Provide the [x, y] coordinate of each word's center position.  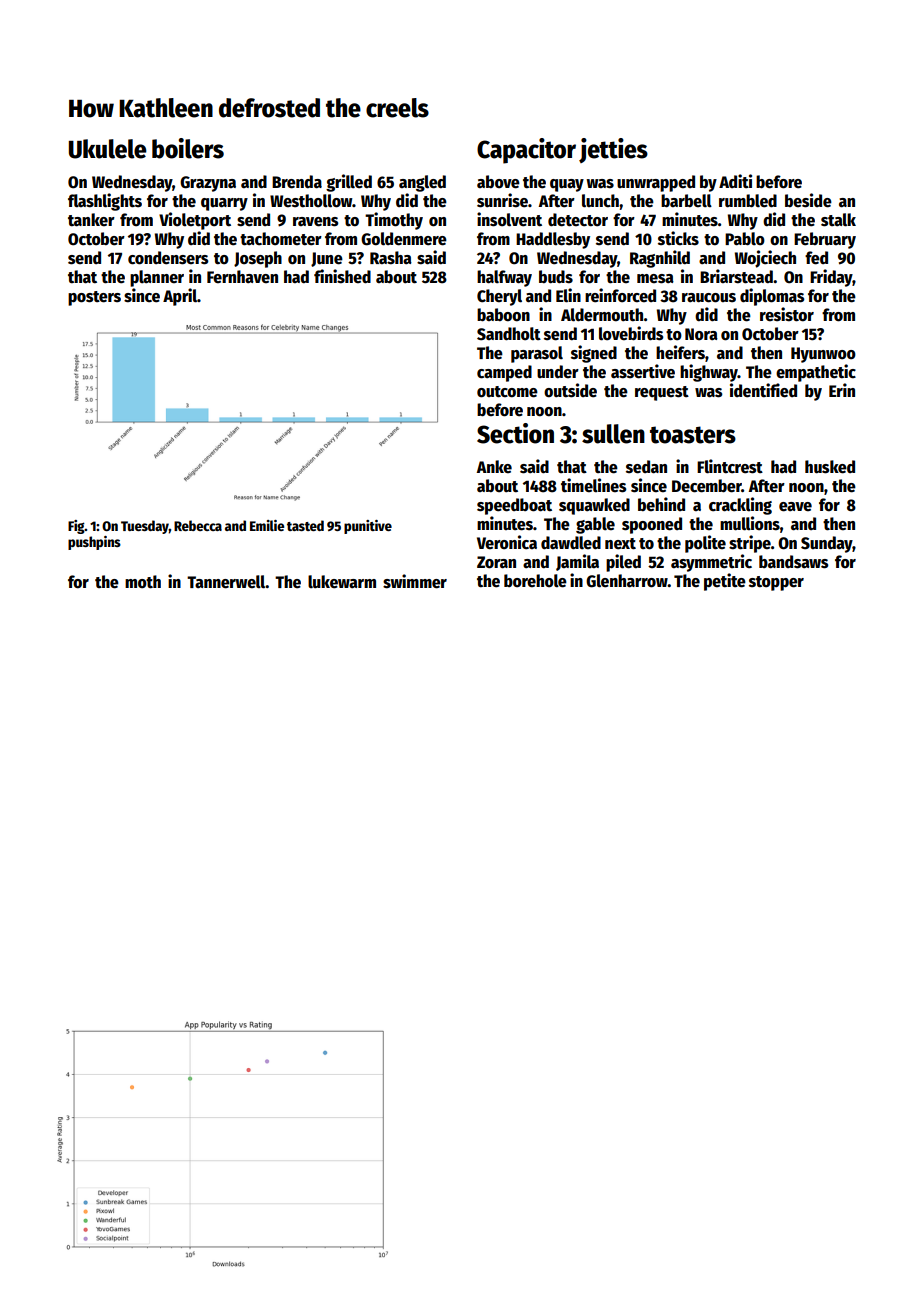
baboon [503, 315]
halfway [504, 278]
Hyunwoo [823, 355]
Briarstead [736, 276]
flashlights [105, 202]
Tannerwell [226, 582]
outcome [507, 392]
